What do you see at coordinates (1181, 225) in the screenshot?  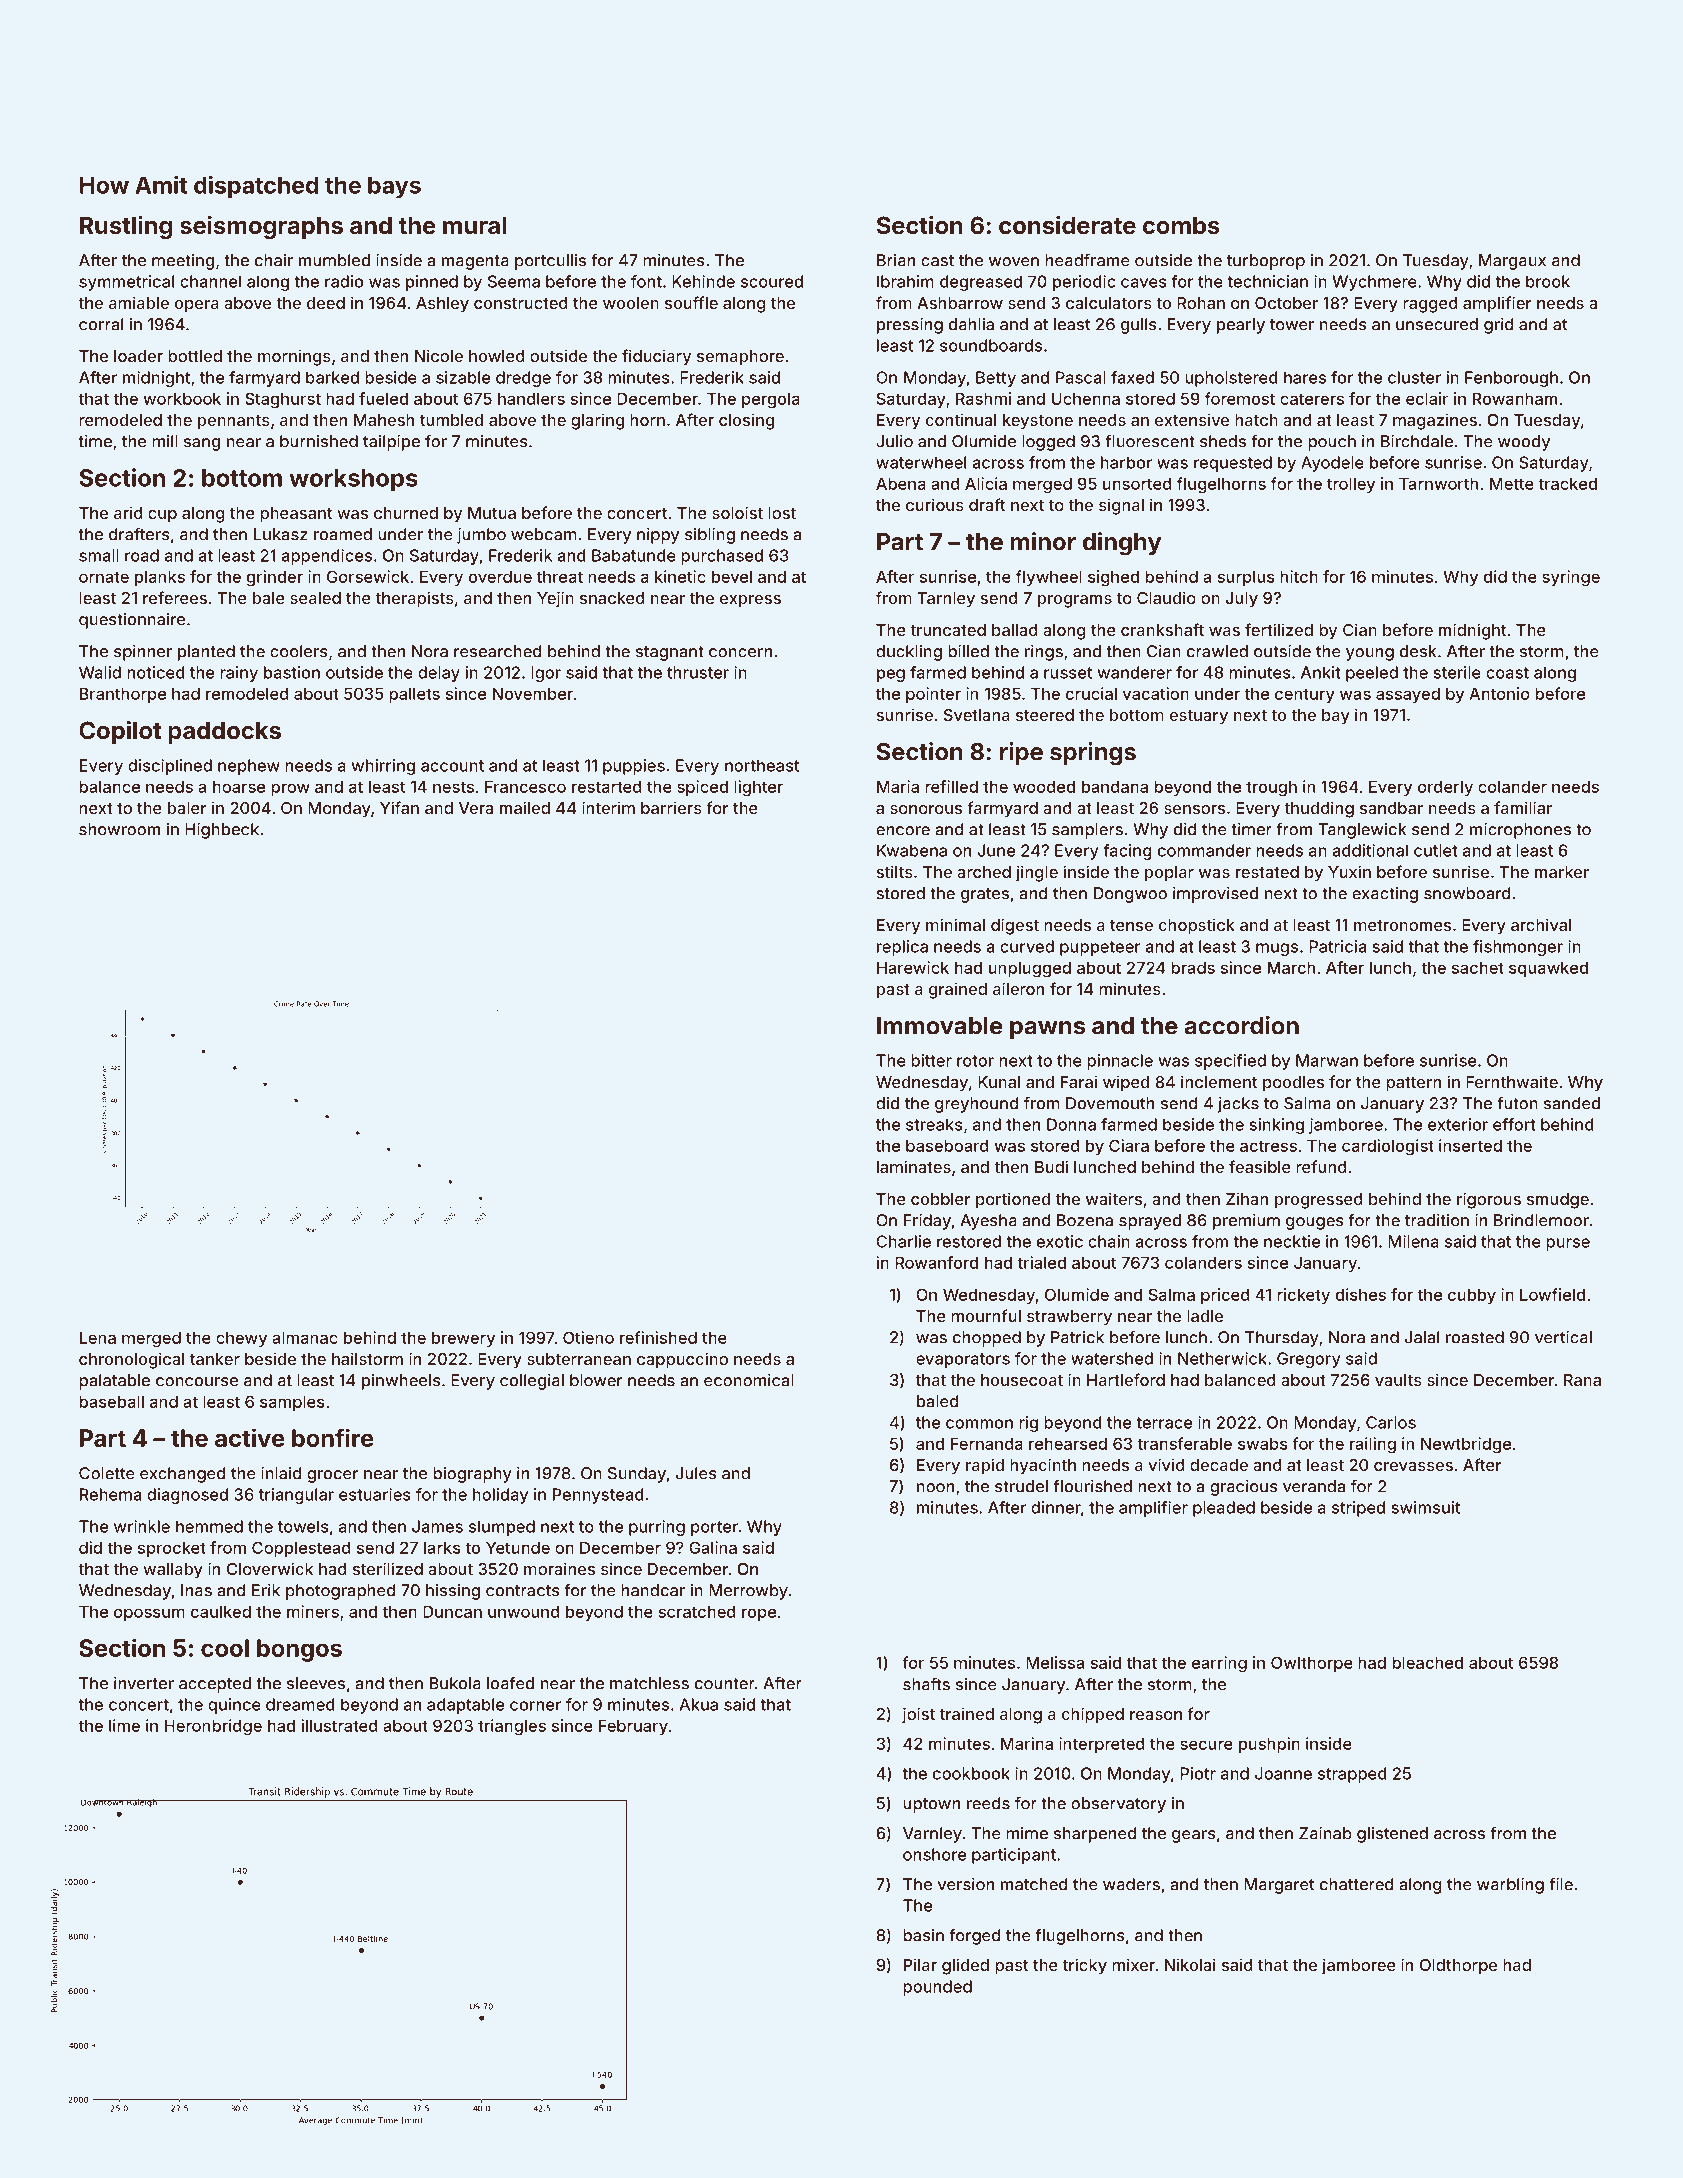 I see `combs` at bounding box center [1181, 225].
